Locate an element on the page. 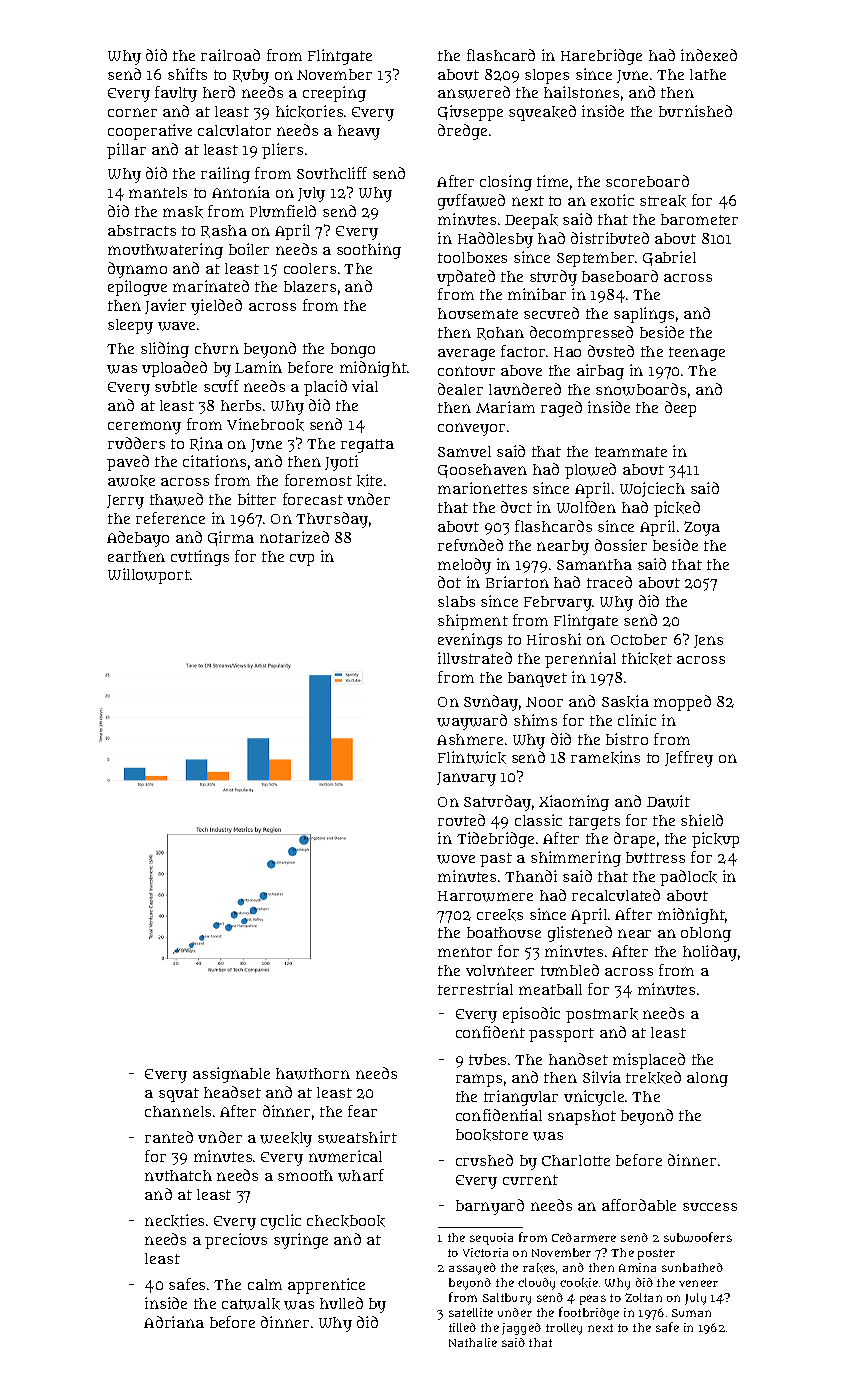 This page has width=849, height=1400. Samantha is located at coordinates (594, 564).
